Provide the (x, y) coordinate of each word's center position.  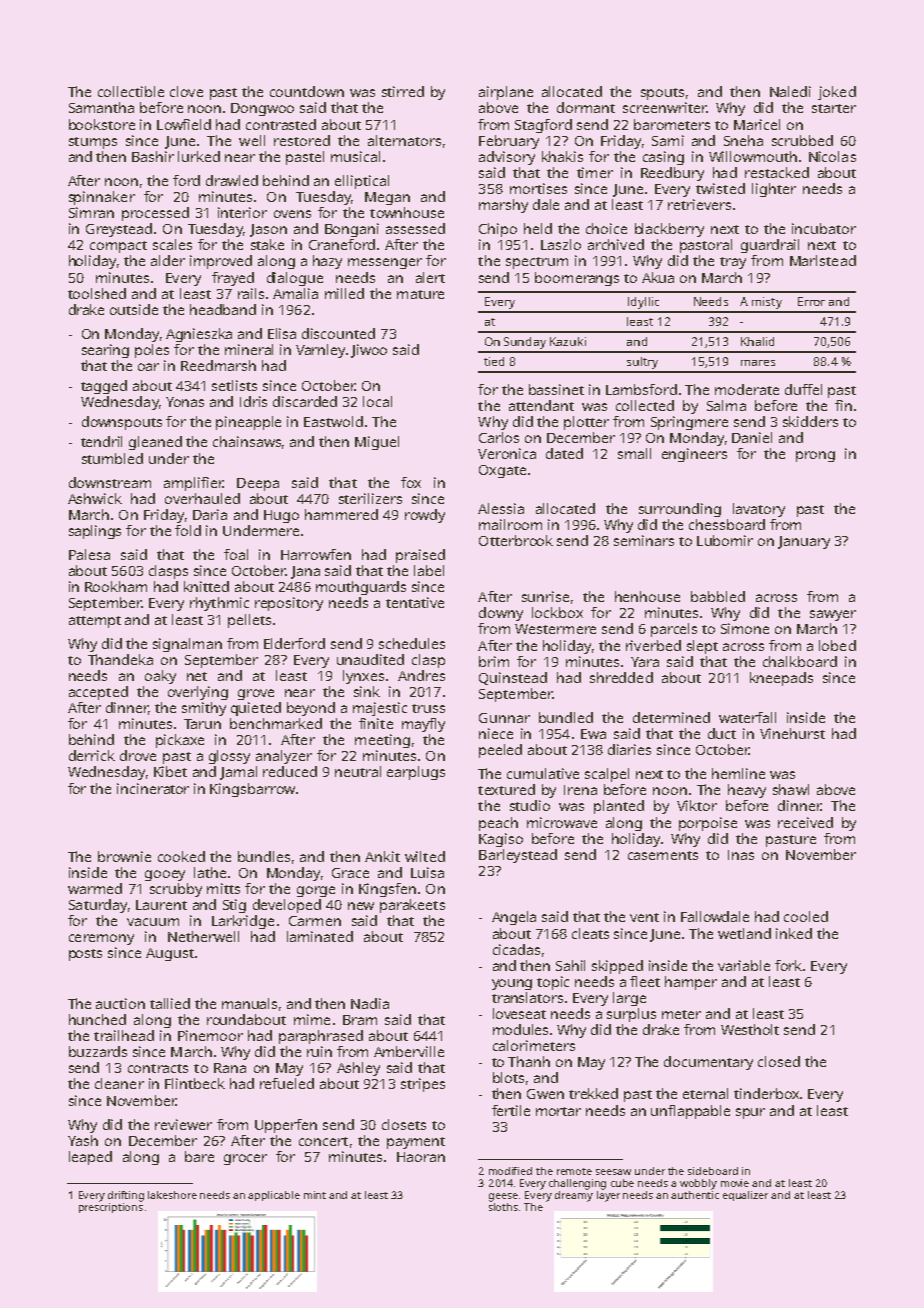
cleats (590, 933)
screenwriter (664, 107)
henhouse (647, 596)
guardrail (770, 246)
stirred (403, 91)
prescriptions (111, 1208)
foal (236, 554)
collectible (131, 91)
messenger (385, 263)
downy (501, 614)
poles (152, 351)
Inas (741, 855)
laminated (320, 936)
